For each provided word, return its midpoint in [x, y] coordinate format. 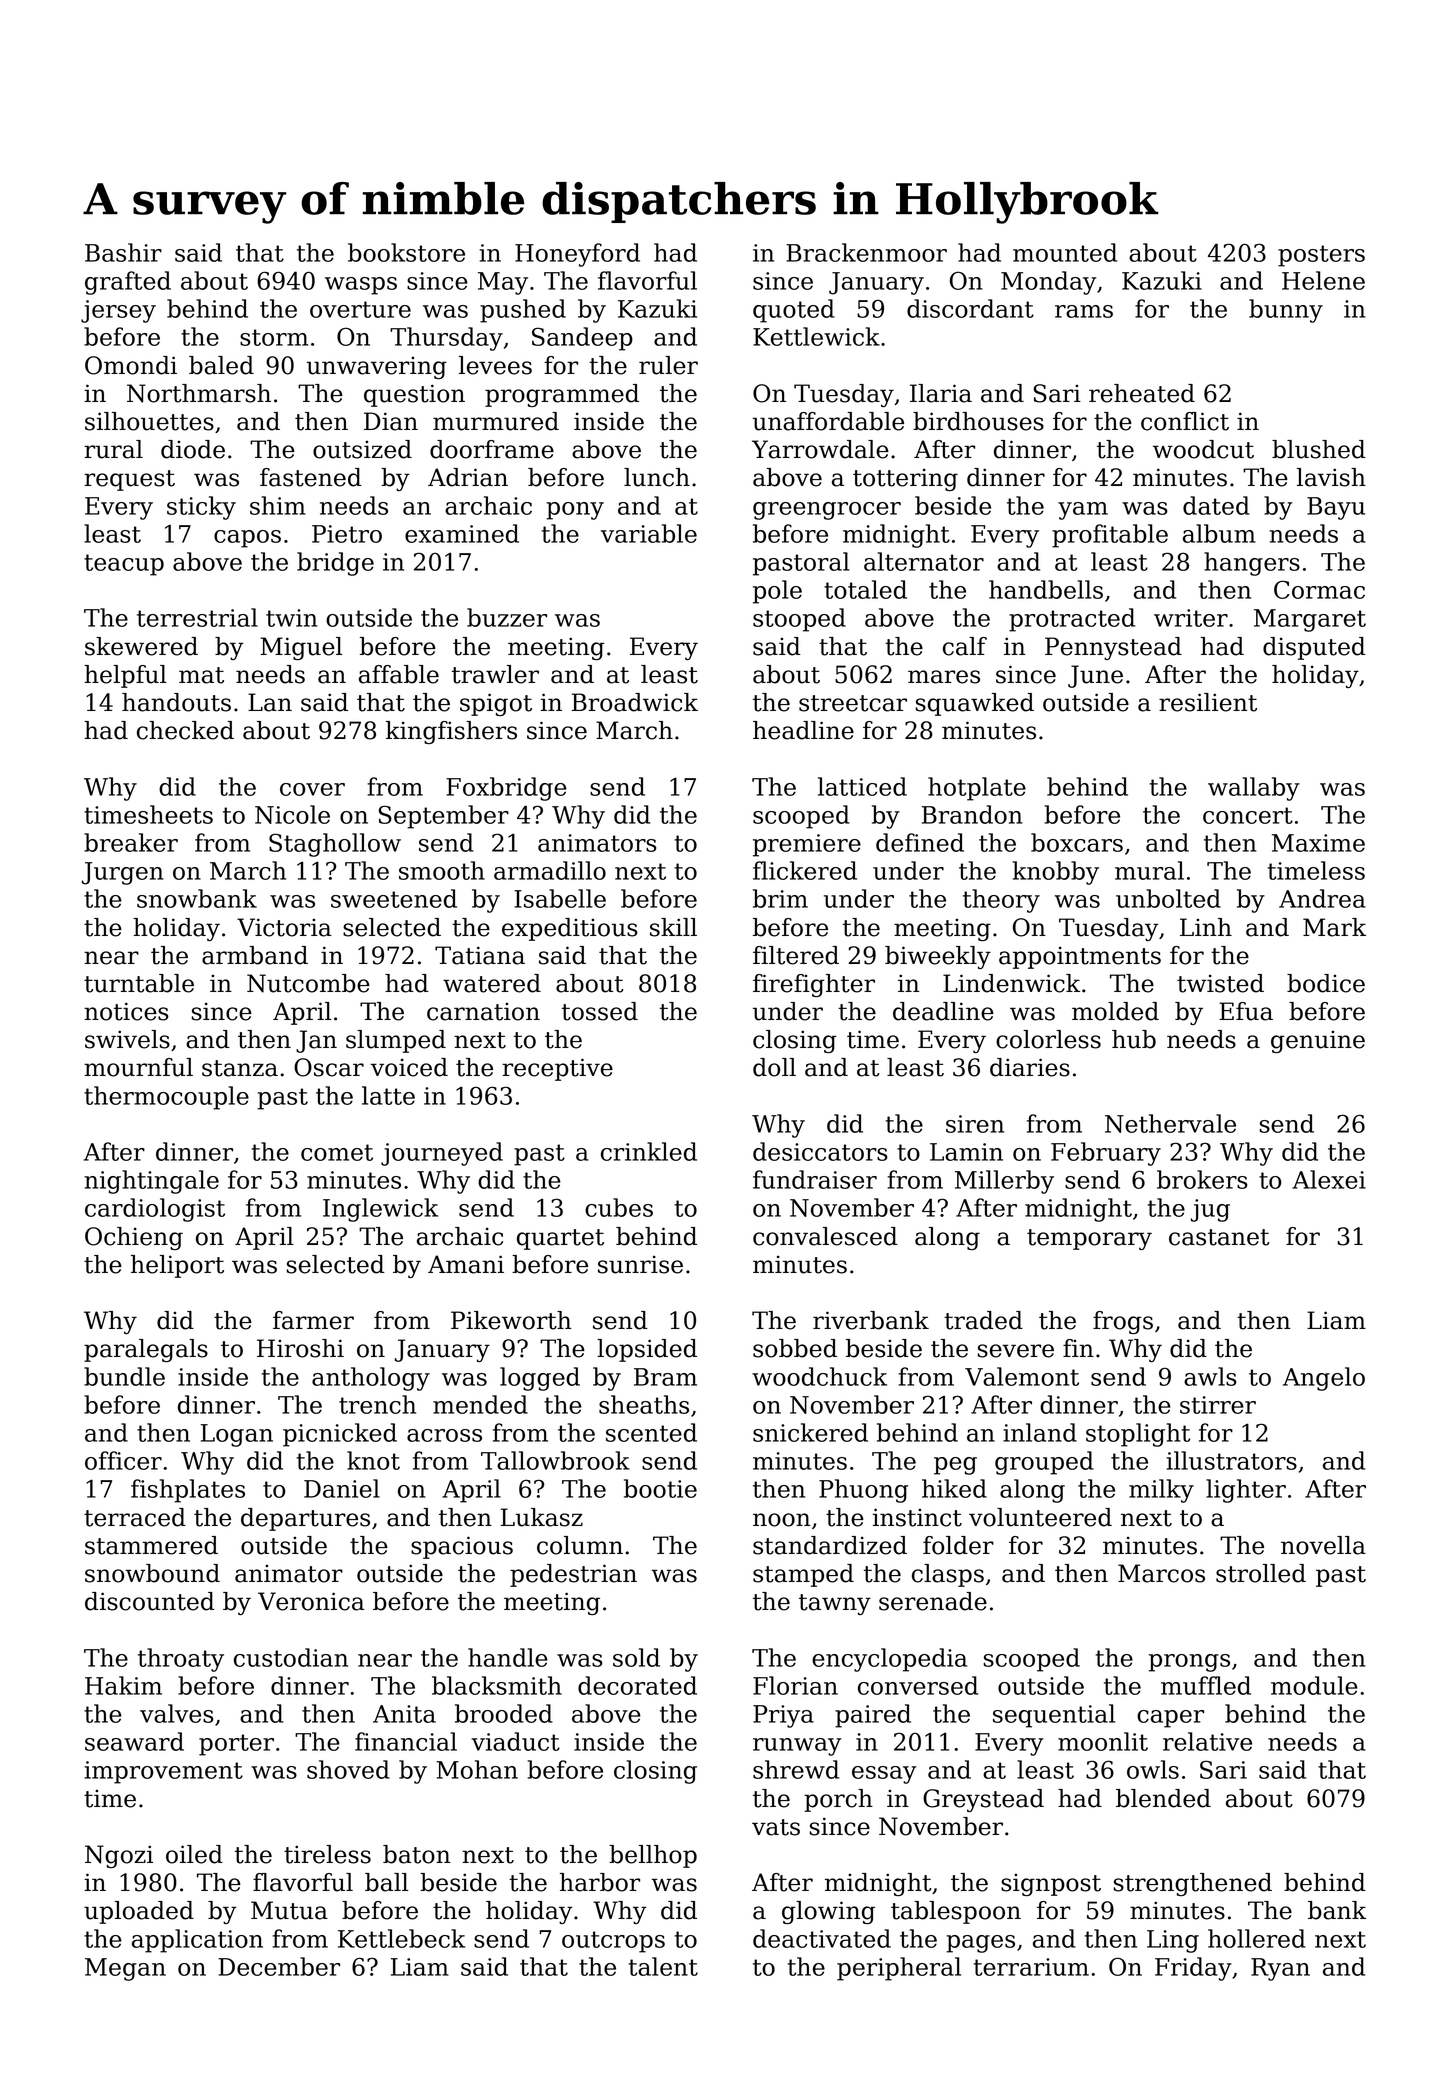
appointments [1080, 957]
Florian [795, 1685]
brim [780, 898]
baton [416, 1854]
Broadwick [635, 702]
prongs [1189, 1663]
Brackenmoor [866, 252]
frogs [1123, 1322]
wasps [361, 286]
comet [337, 1152]
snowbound [152, 1573]
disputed [1314, 648]
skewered [141, 646]
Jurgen [123, 873]
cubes [619, 1207]
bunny [1286, 311]
